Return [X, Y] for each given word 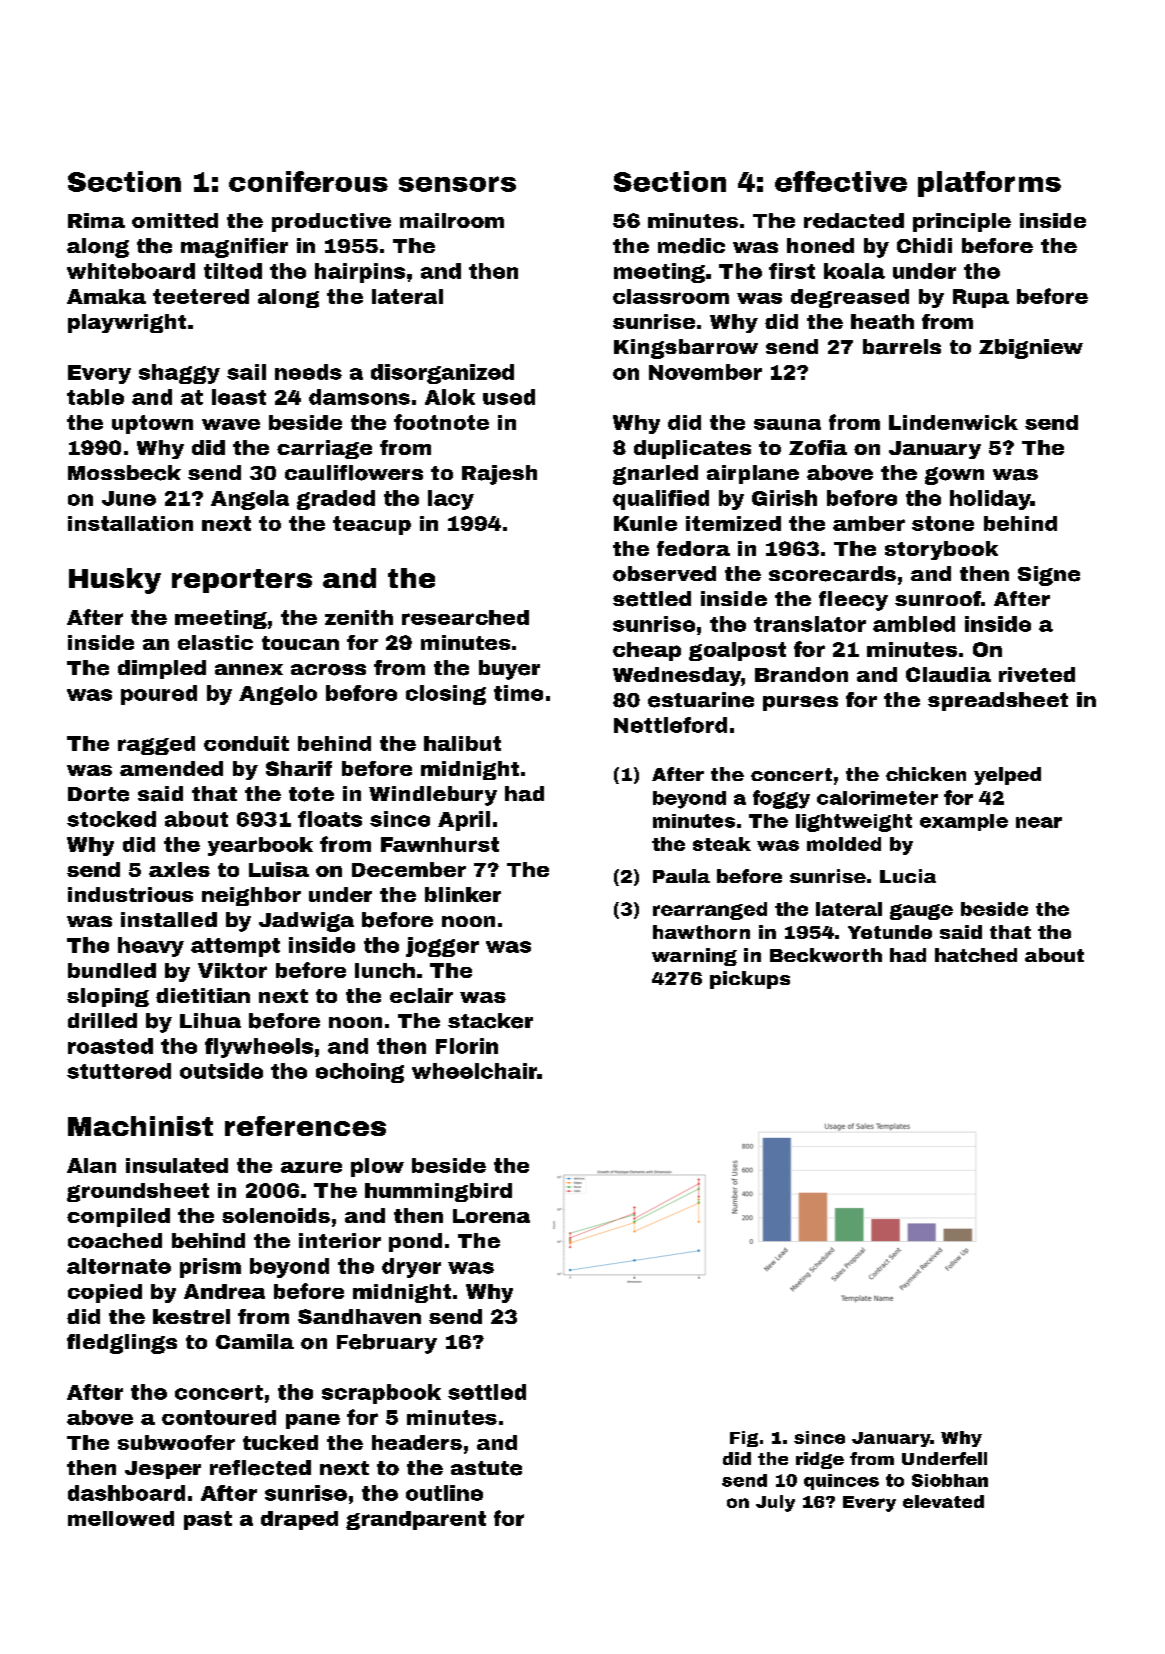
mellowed [121, 1518]
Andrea [224, 1291]
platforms [989, 184]
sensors [457, 184]
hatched [976, 955]
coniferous [308, 181]
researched [465, 617]
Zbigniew [1031, 349]
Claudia [948, 674]
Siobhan [950, 1480]
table [95, 397]
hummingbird [438, 1192]
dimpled [162, 669]
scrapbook [381, 1394]
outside [221, 1071]
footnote [441, 422]
